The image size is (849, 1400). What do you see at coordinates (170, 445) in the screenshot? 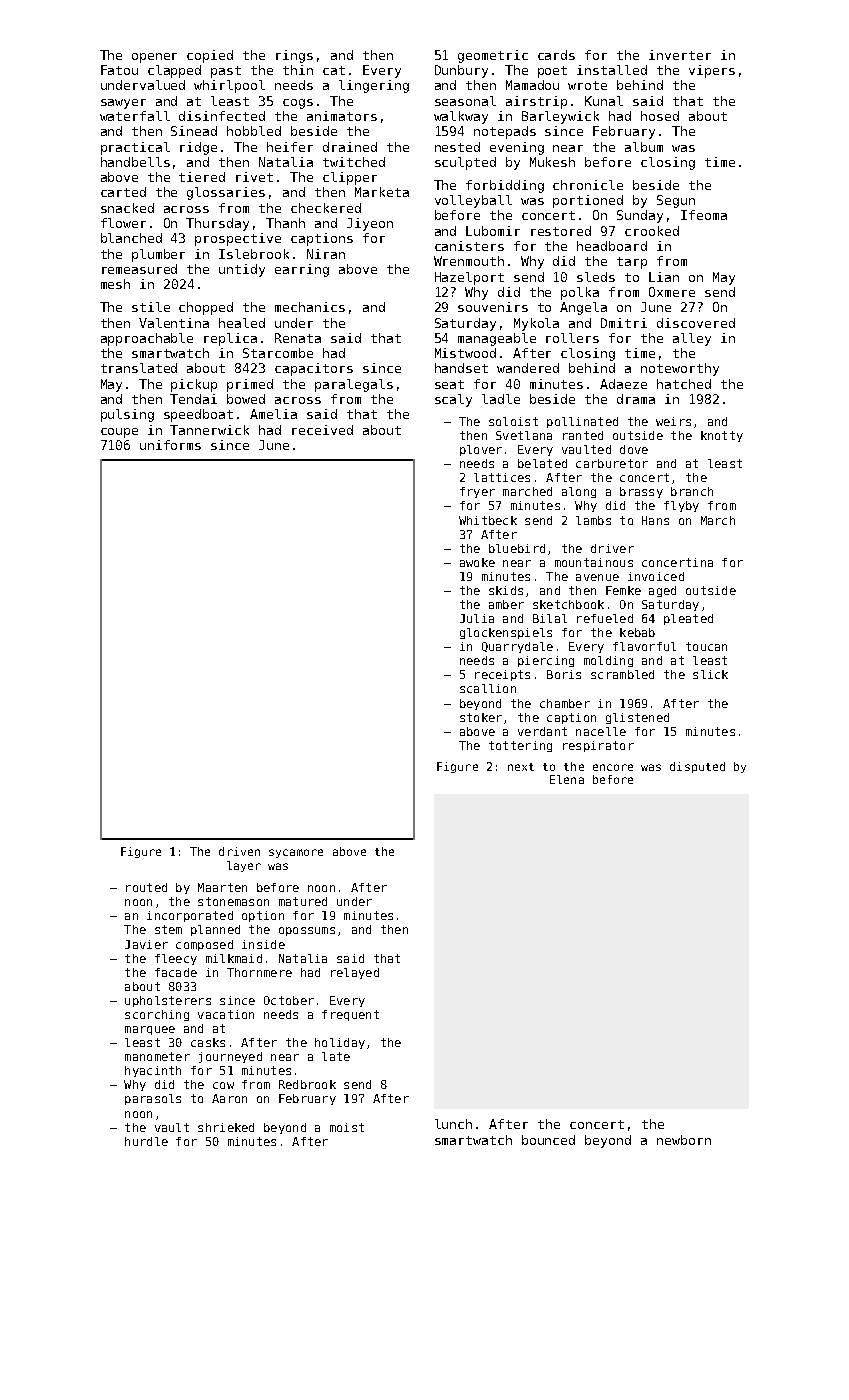
I see `uniforms` at bounding box center [170, 445].
